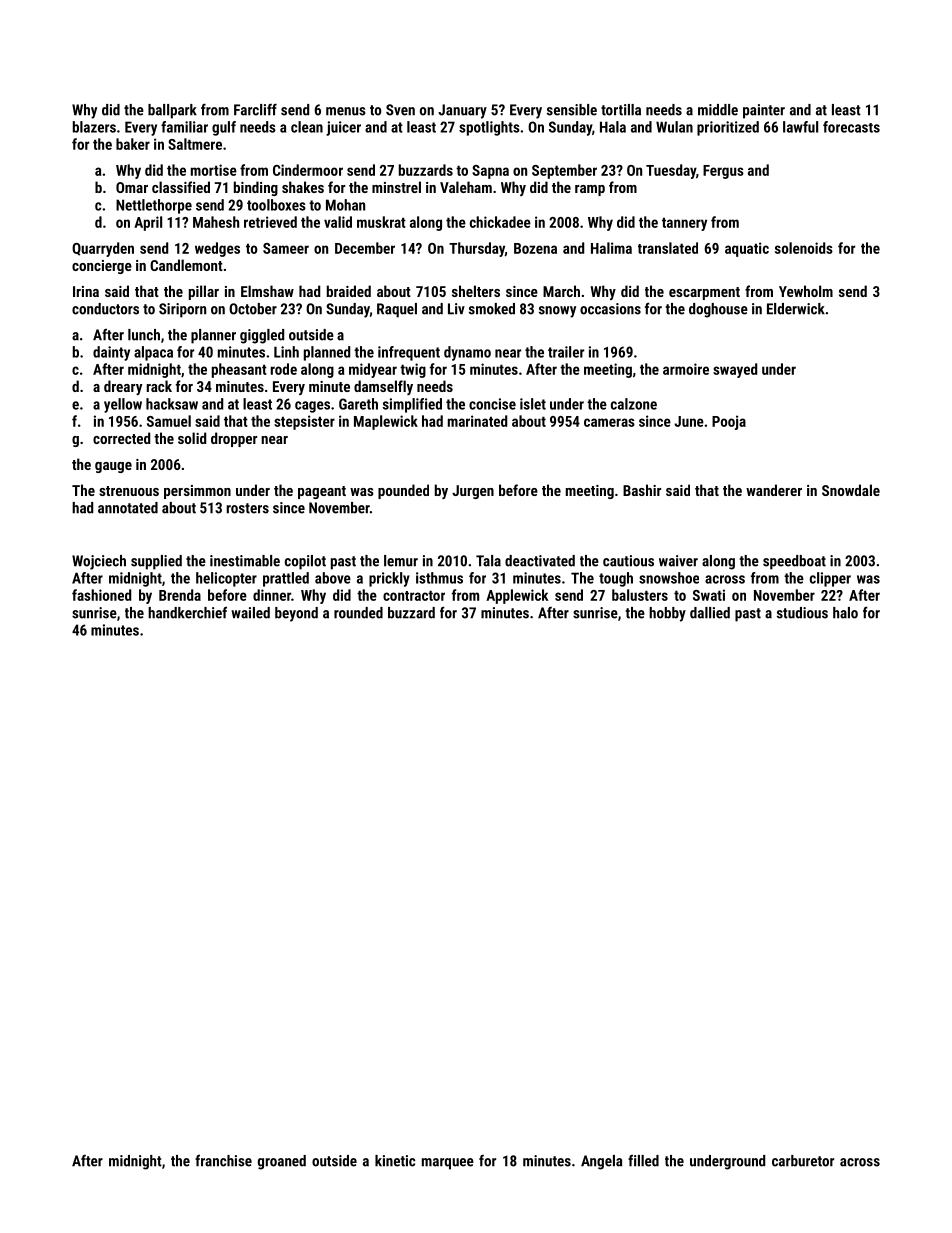 The image size is (952, 1233). Describe the element at coordinates (517, 596) in the document. I see `Applewick` at that location.
